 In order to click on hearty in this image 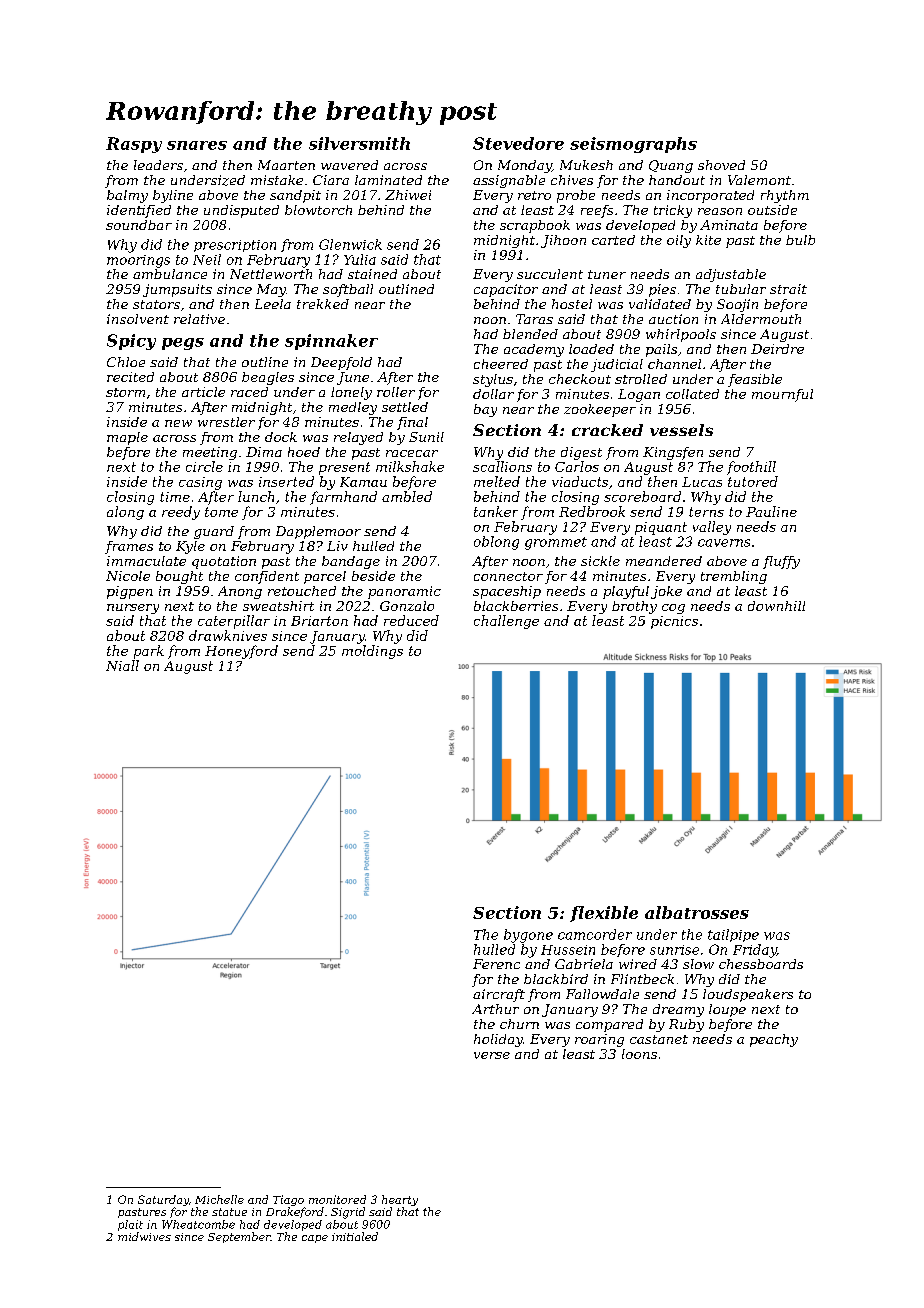, I will do `click(400, 1200)`.
